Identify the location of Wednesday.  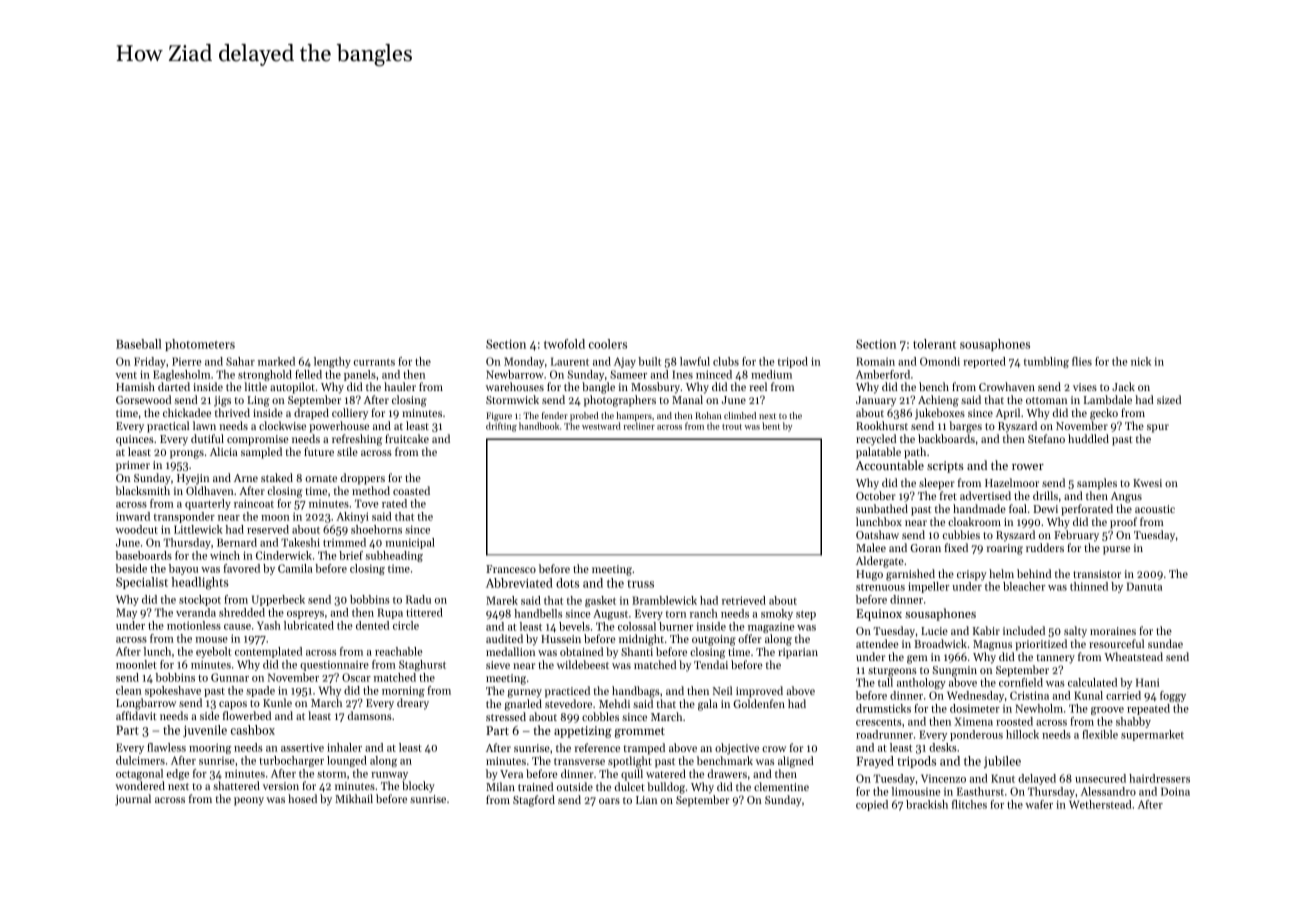
(975, 696).
